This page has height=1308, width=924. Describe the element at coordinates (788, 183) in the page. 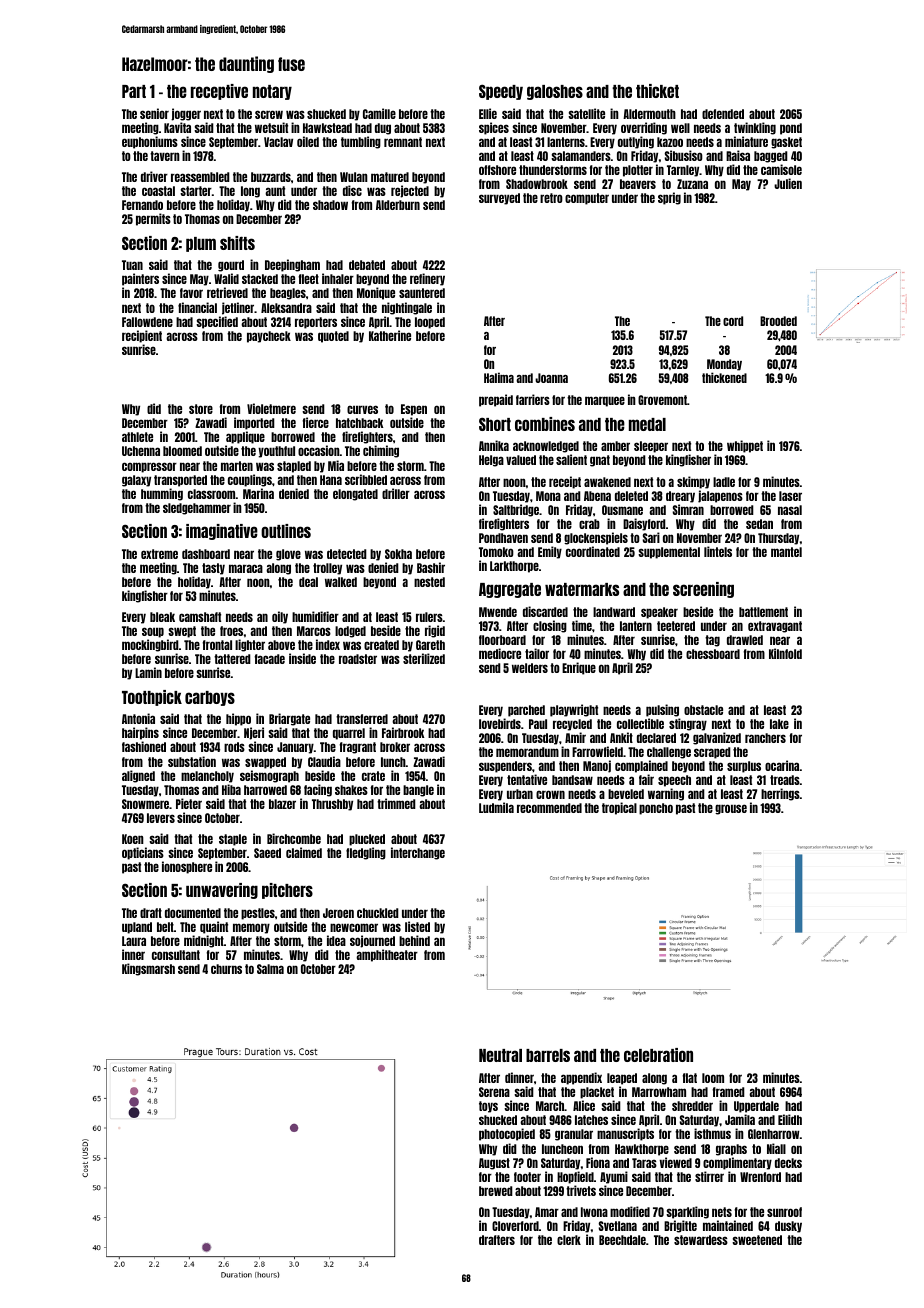

I see `Julien` at that location.
